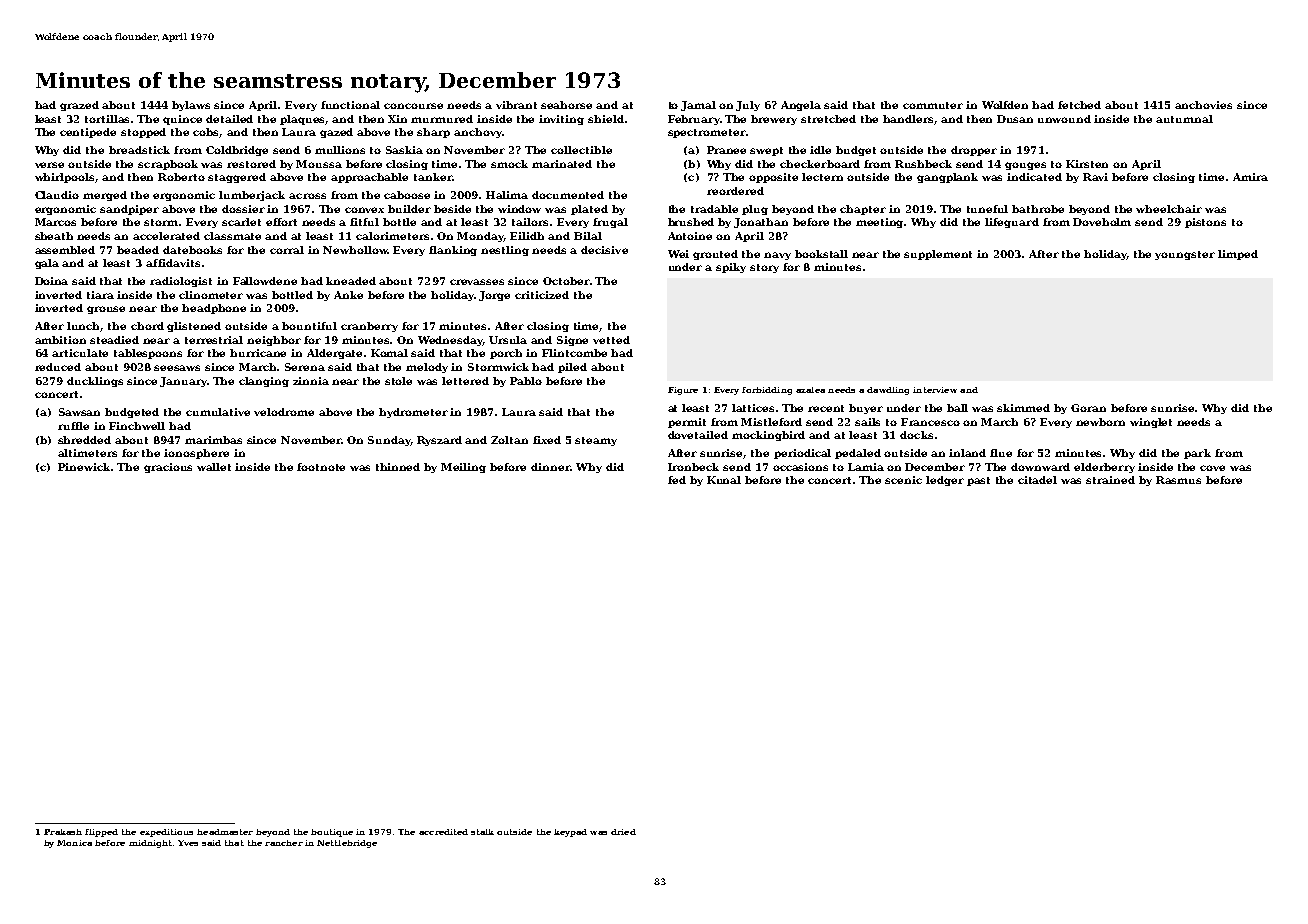  Describe the element at coordinates (1238, 255) in the image. I see `limped` at that location.
